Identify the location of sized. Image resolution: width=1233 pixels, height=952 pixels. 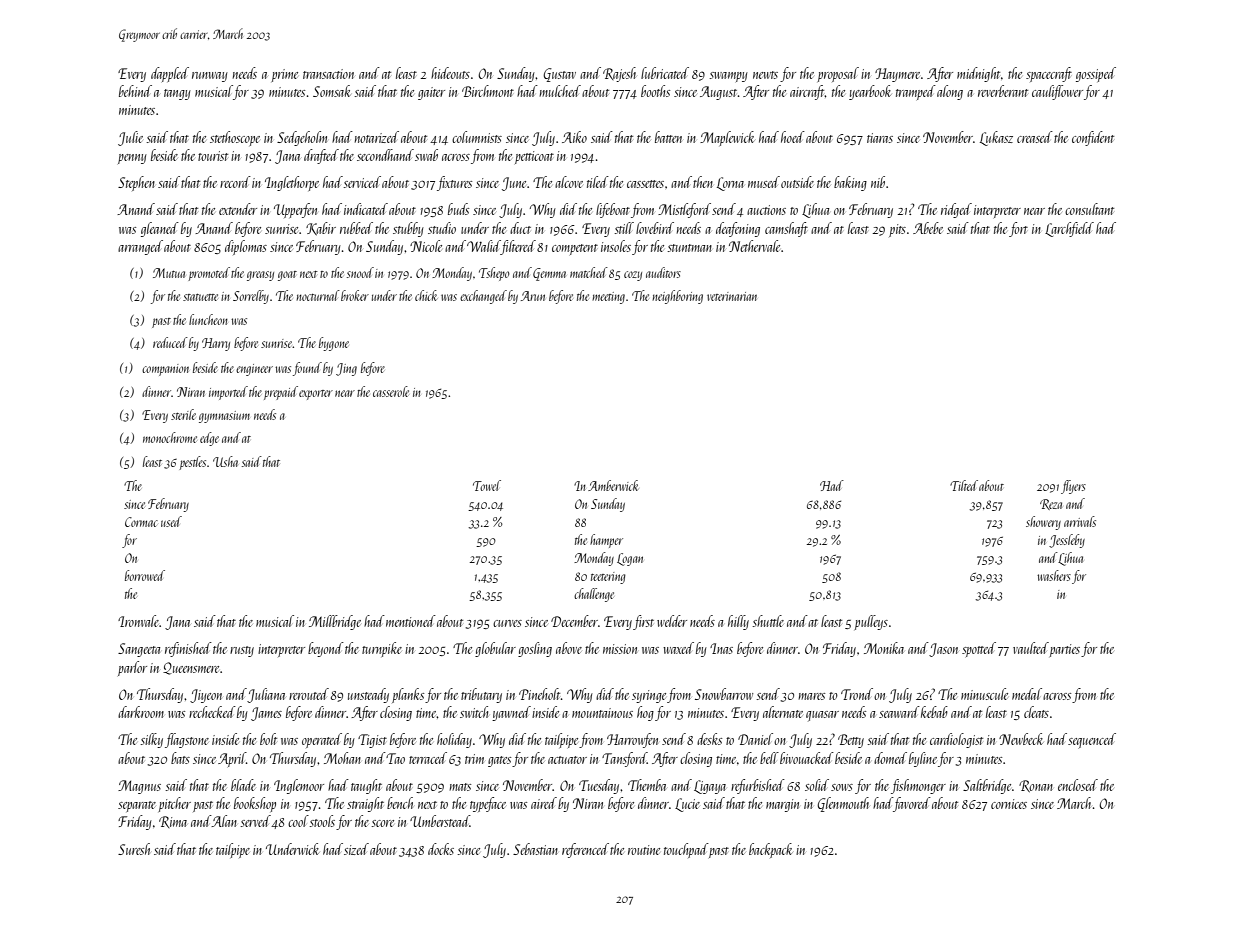
(356, 849).
